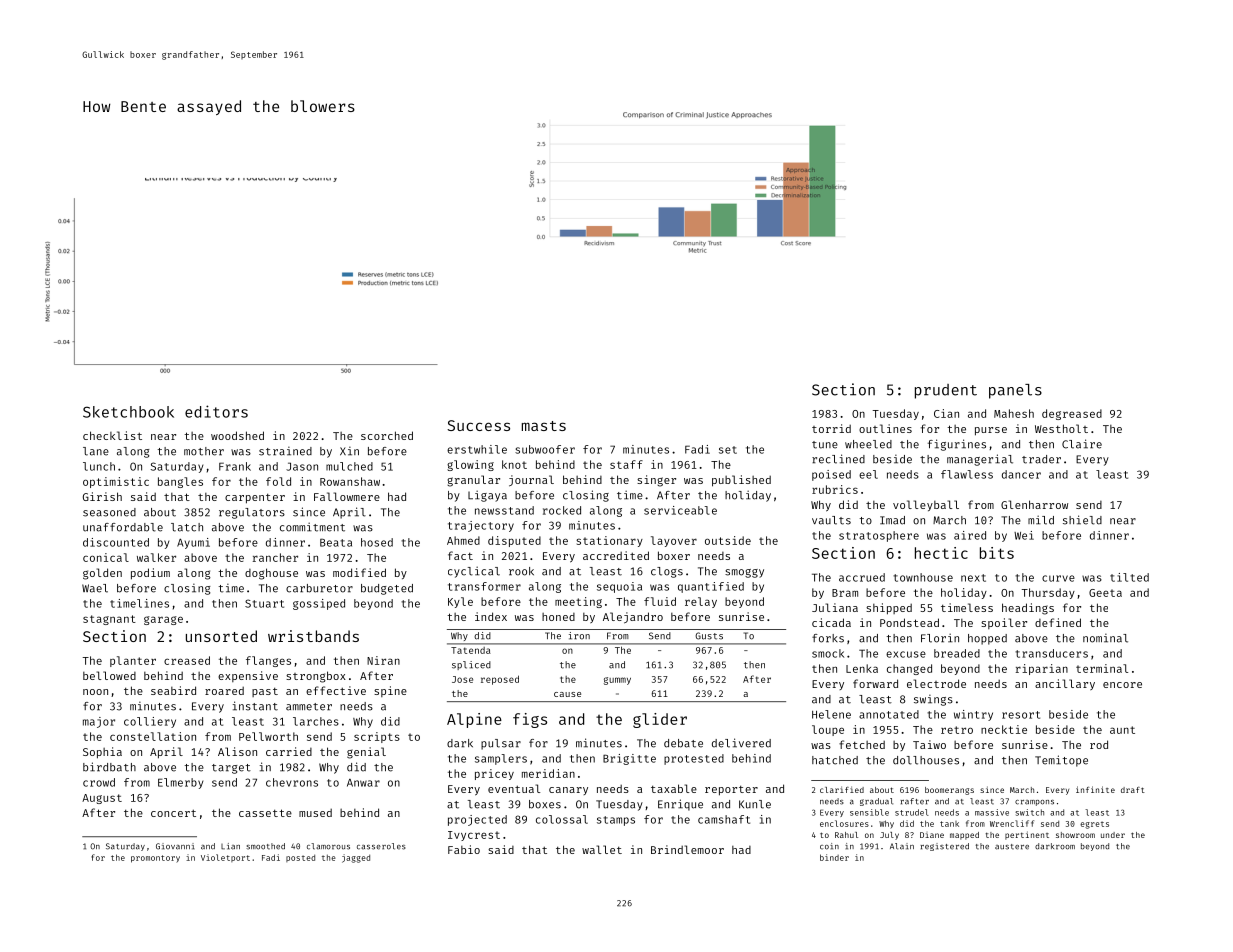 The image size is (1233, 952). I want to click on boomerangs, so click(949, 791).
